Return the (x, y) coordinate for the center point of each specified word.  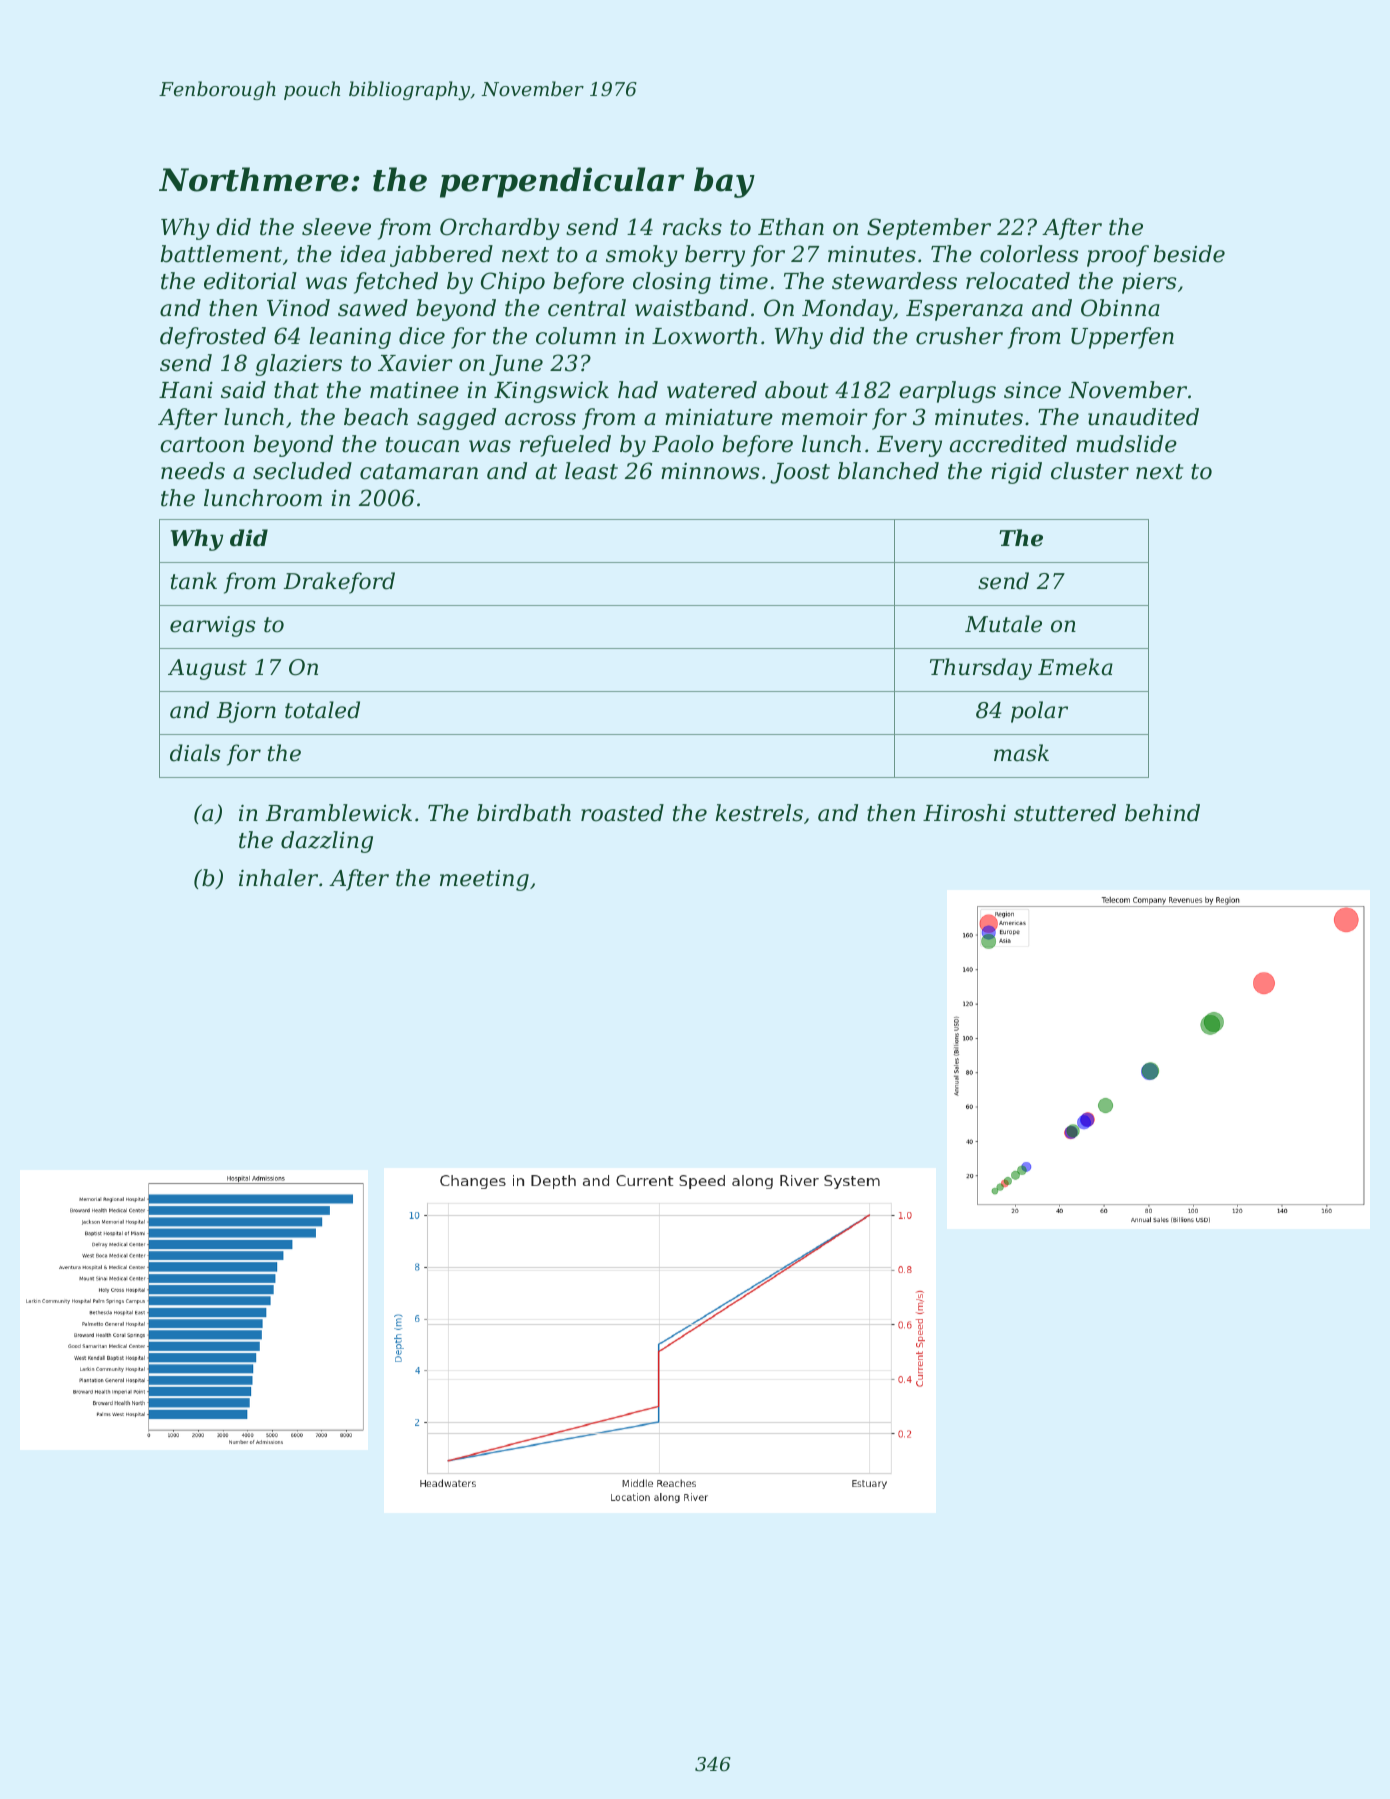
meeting (484, 880)
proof (1118, 256)
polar (1039, 712)
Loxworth (704, 336)
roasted (622, 813)
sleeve (336, 227)
